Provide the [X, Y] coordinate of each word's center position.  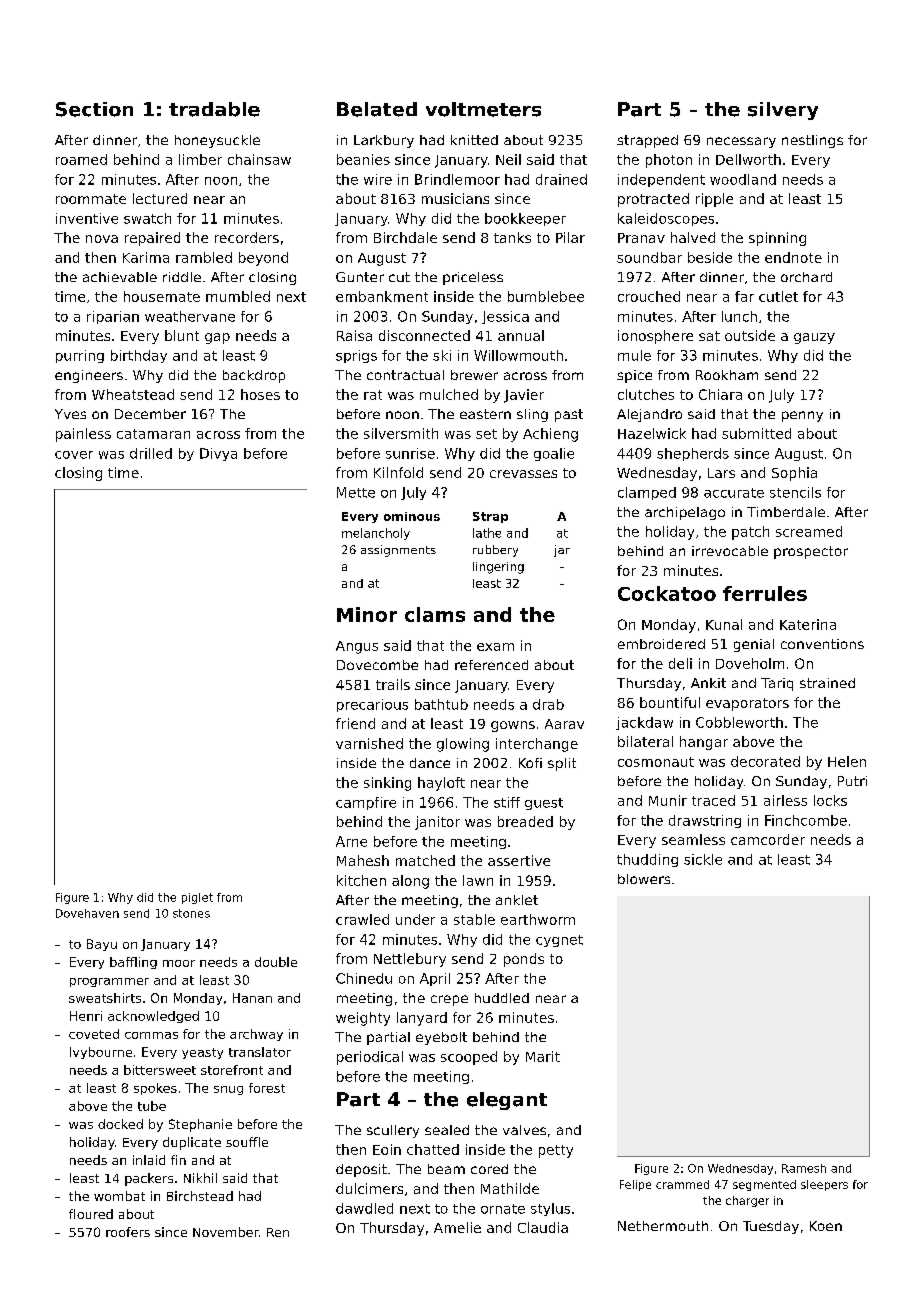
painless [83, 435]
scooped [469, 1058]
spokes [155, 1089]
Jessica [505, 317]
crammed [682, 1184]
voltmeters [483, 109]
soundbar [649, 257]
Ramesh [804, 1168]
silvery [783, 111]
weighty [363, 1019]
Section [94, 109]
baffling [133, 963]
